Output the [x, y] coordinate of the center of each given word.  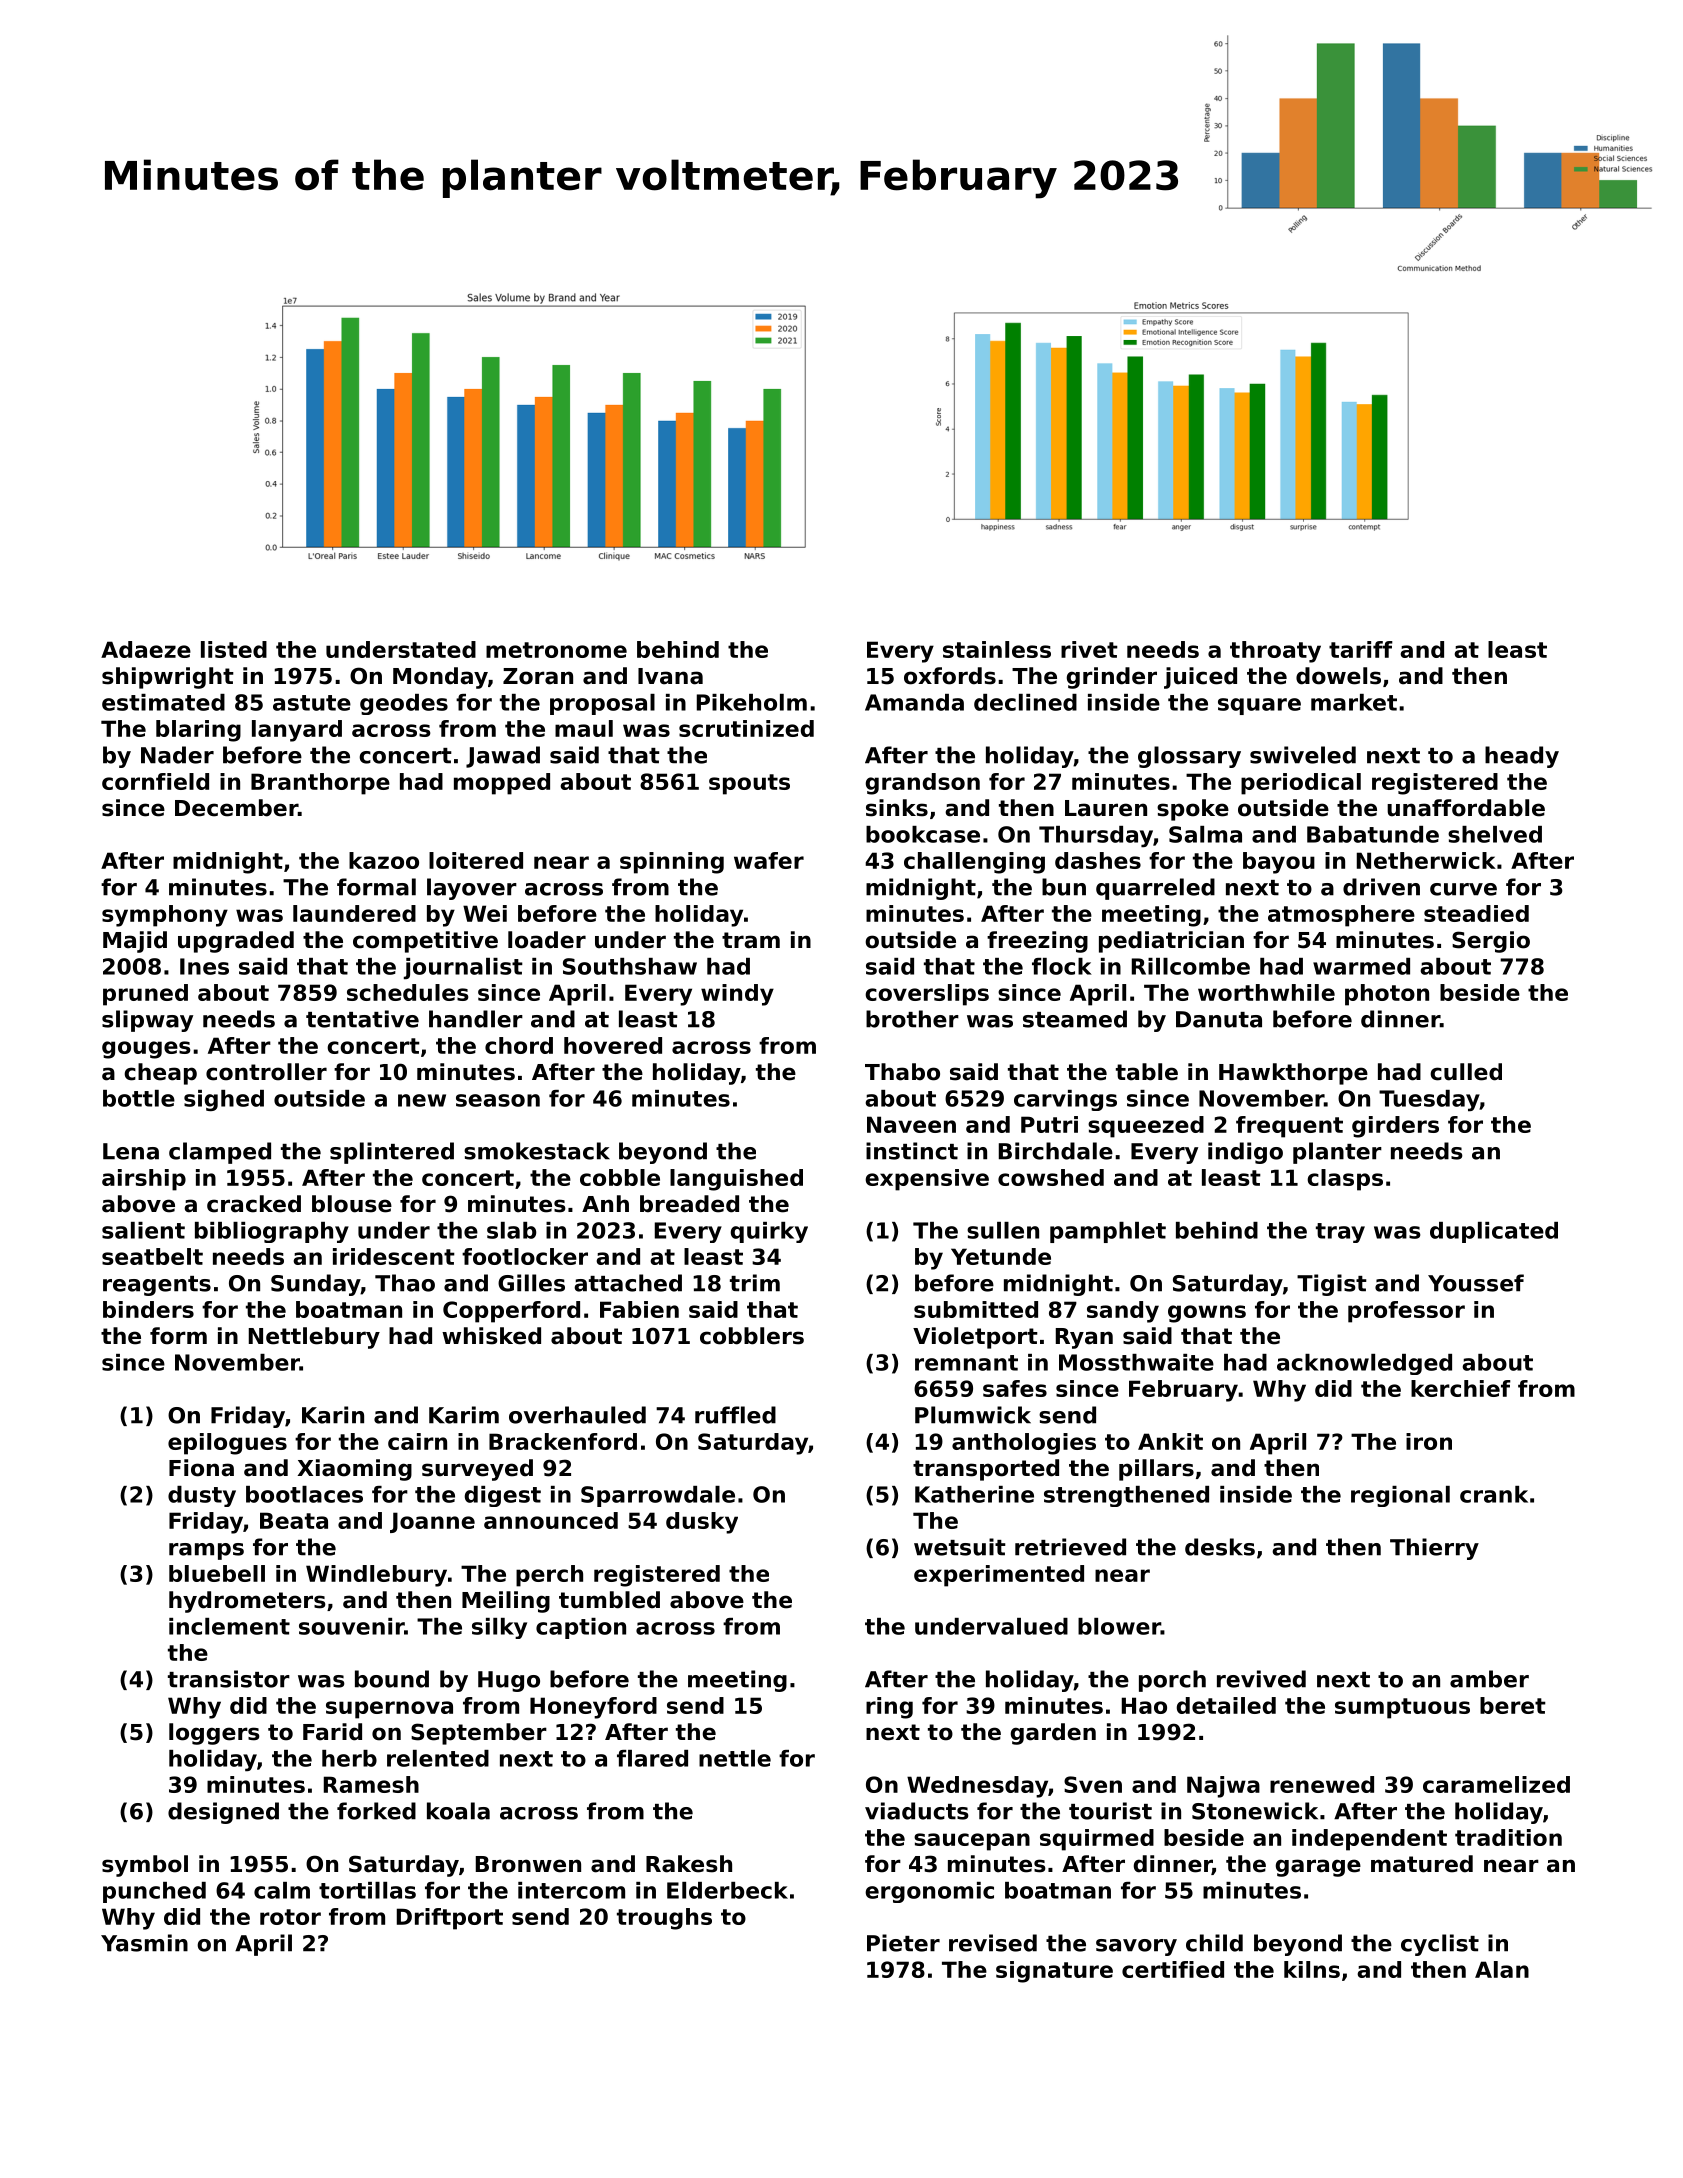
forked [376, 1811]
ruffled [735, 1415]
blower [1119, 1626]
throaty [1275, 652]
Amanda [914, 702]
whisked [491, 1336]
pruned [145, 995]
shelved [1495, 834]
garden [1053, 1734]
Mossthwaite [1136, 1362]
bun [1064, 887]
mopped [502, 784]
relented [438, 1758]
